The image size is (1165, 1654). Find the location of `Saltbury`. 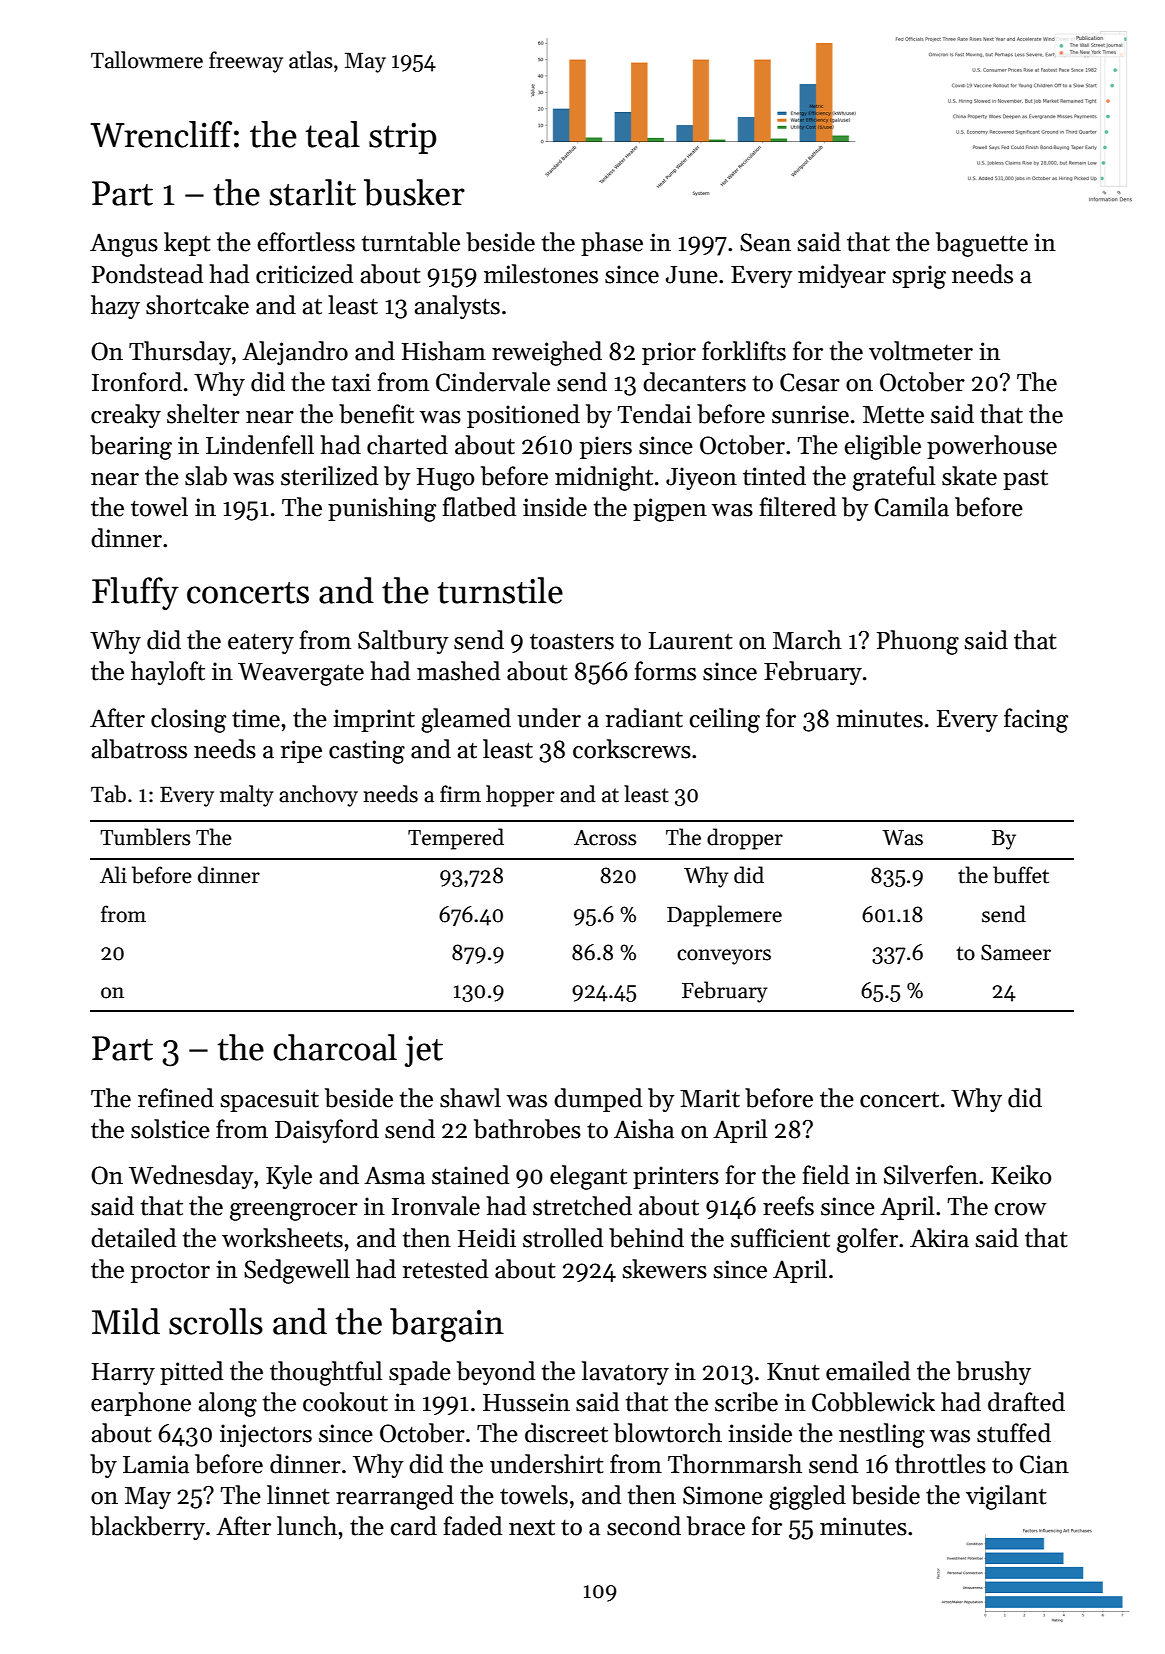

Saltbury is located at coordinates (403, 642).
